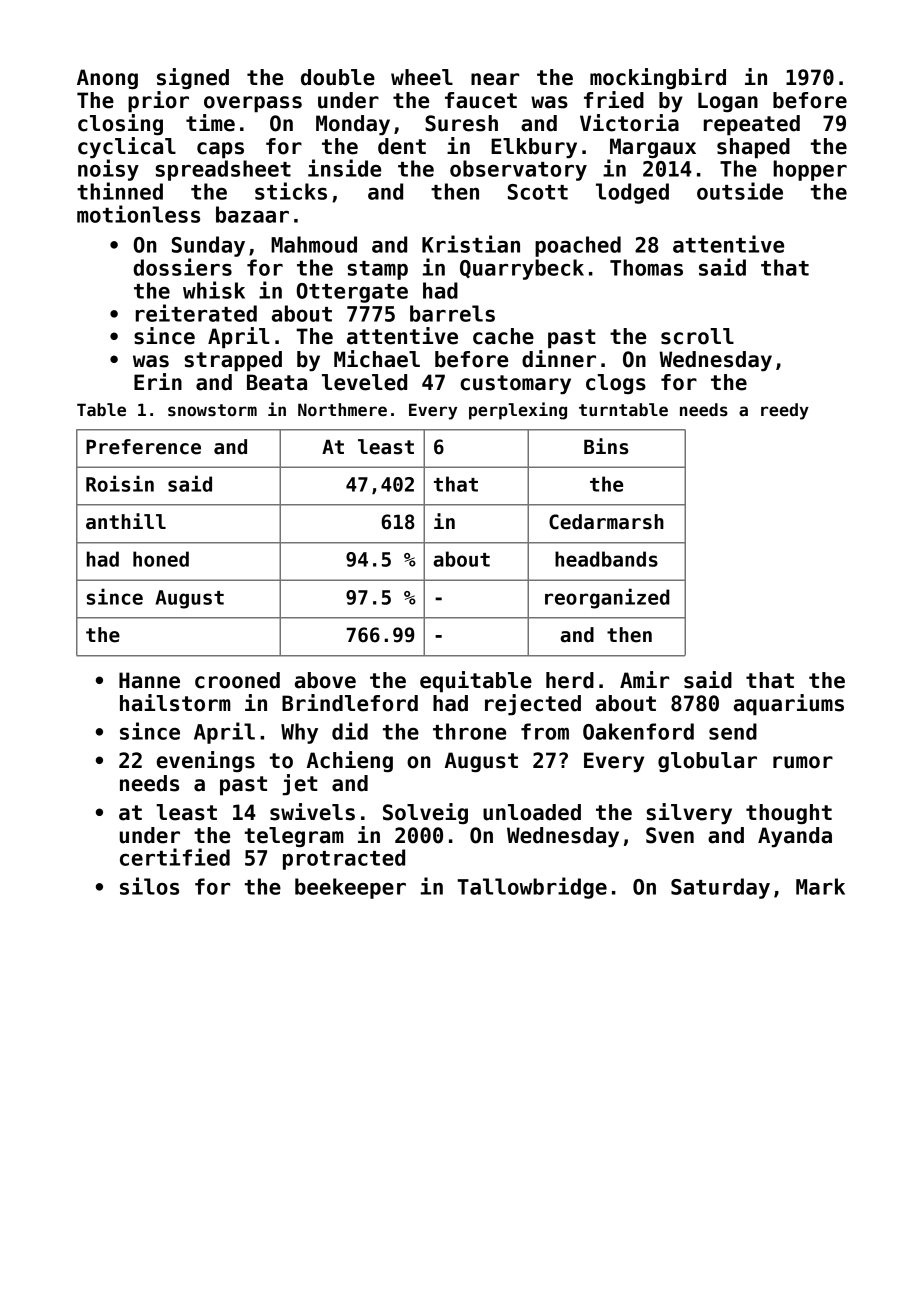  Describe the element at coordinates (740, 191) in the screenshot. I see `outside` at that location.
